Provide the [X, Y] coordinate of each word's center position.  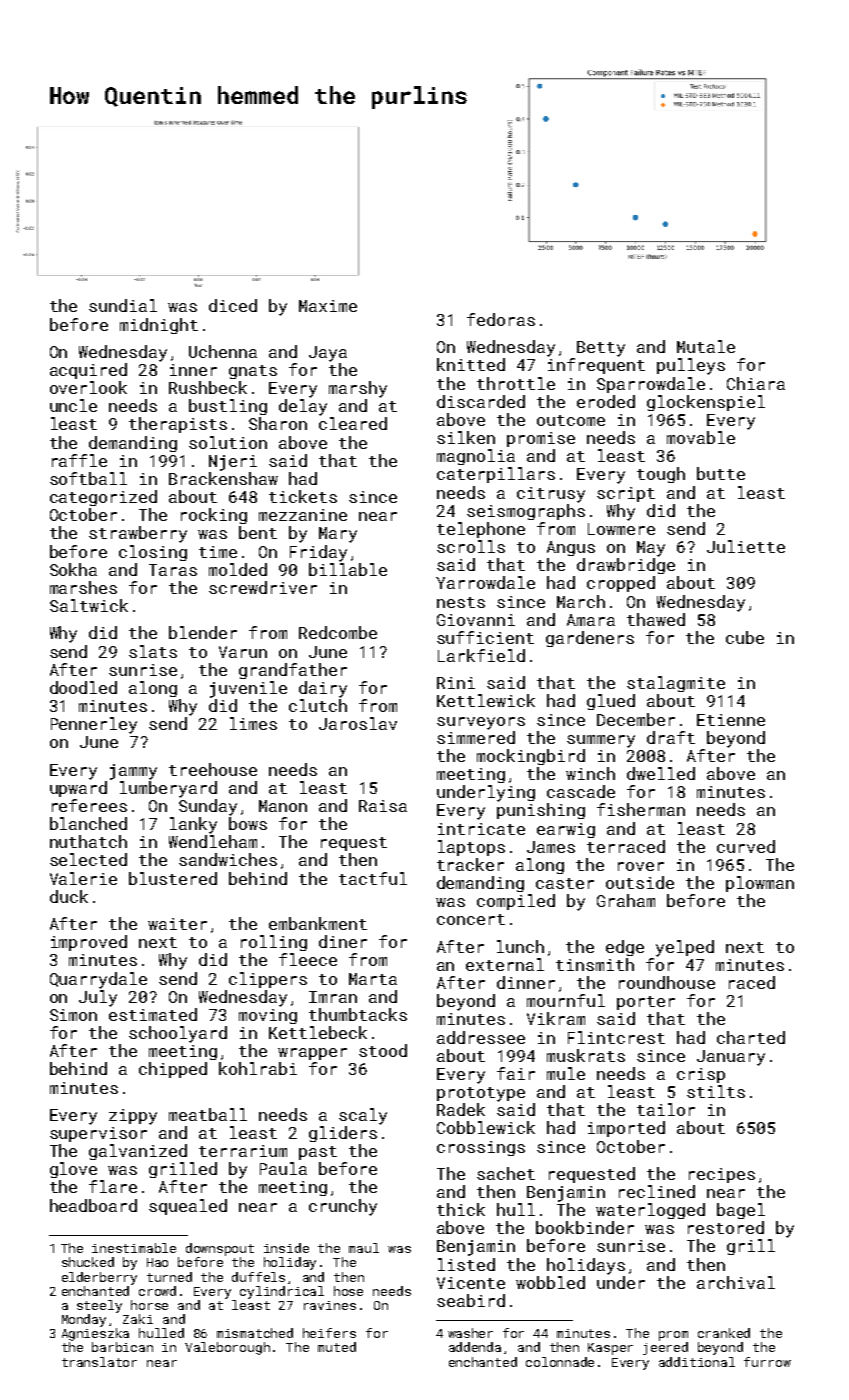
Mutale [706, 346]
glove [73, 1170]
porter [646, 1003]
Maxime [328, 306]
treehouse [213, 769]
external [505, 964]
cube [745, 637]
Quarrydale [98, 980]
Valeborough [227, 1348]
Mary [338, 535]
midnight [159, 326]
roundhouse [667, 982]
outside [640, 882]
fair [516, 1073]
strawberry [138, 534]
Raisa [383, 806]
